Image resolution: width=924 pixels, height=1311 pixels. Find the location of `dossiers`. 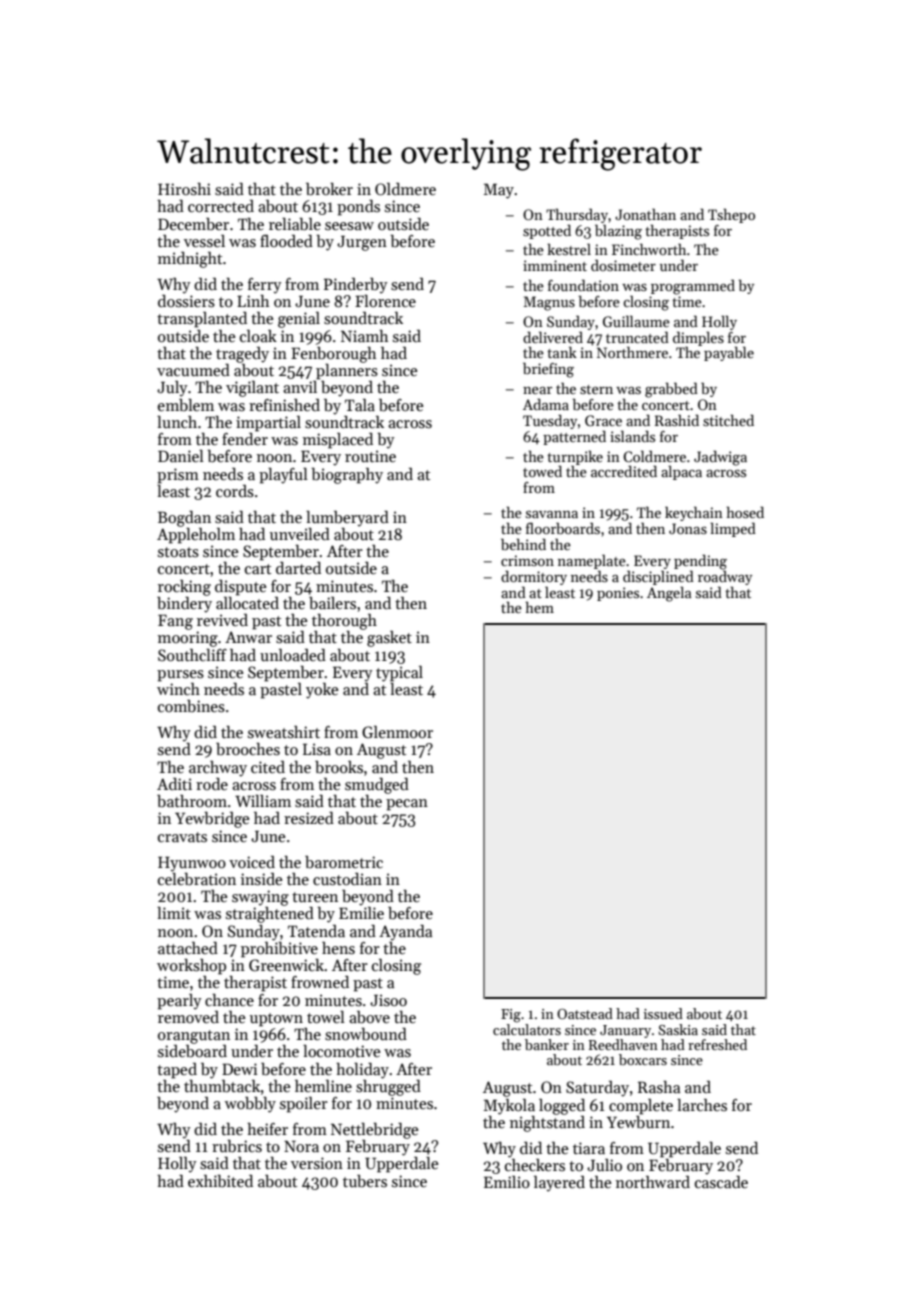

dossiers is located at coordinates (186, 301).
